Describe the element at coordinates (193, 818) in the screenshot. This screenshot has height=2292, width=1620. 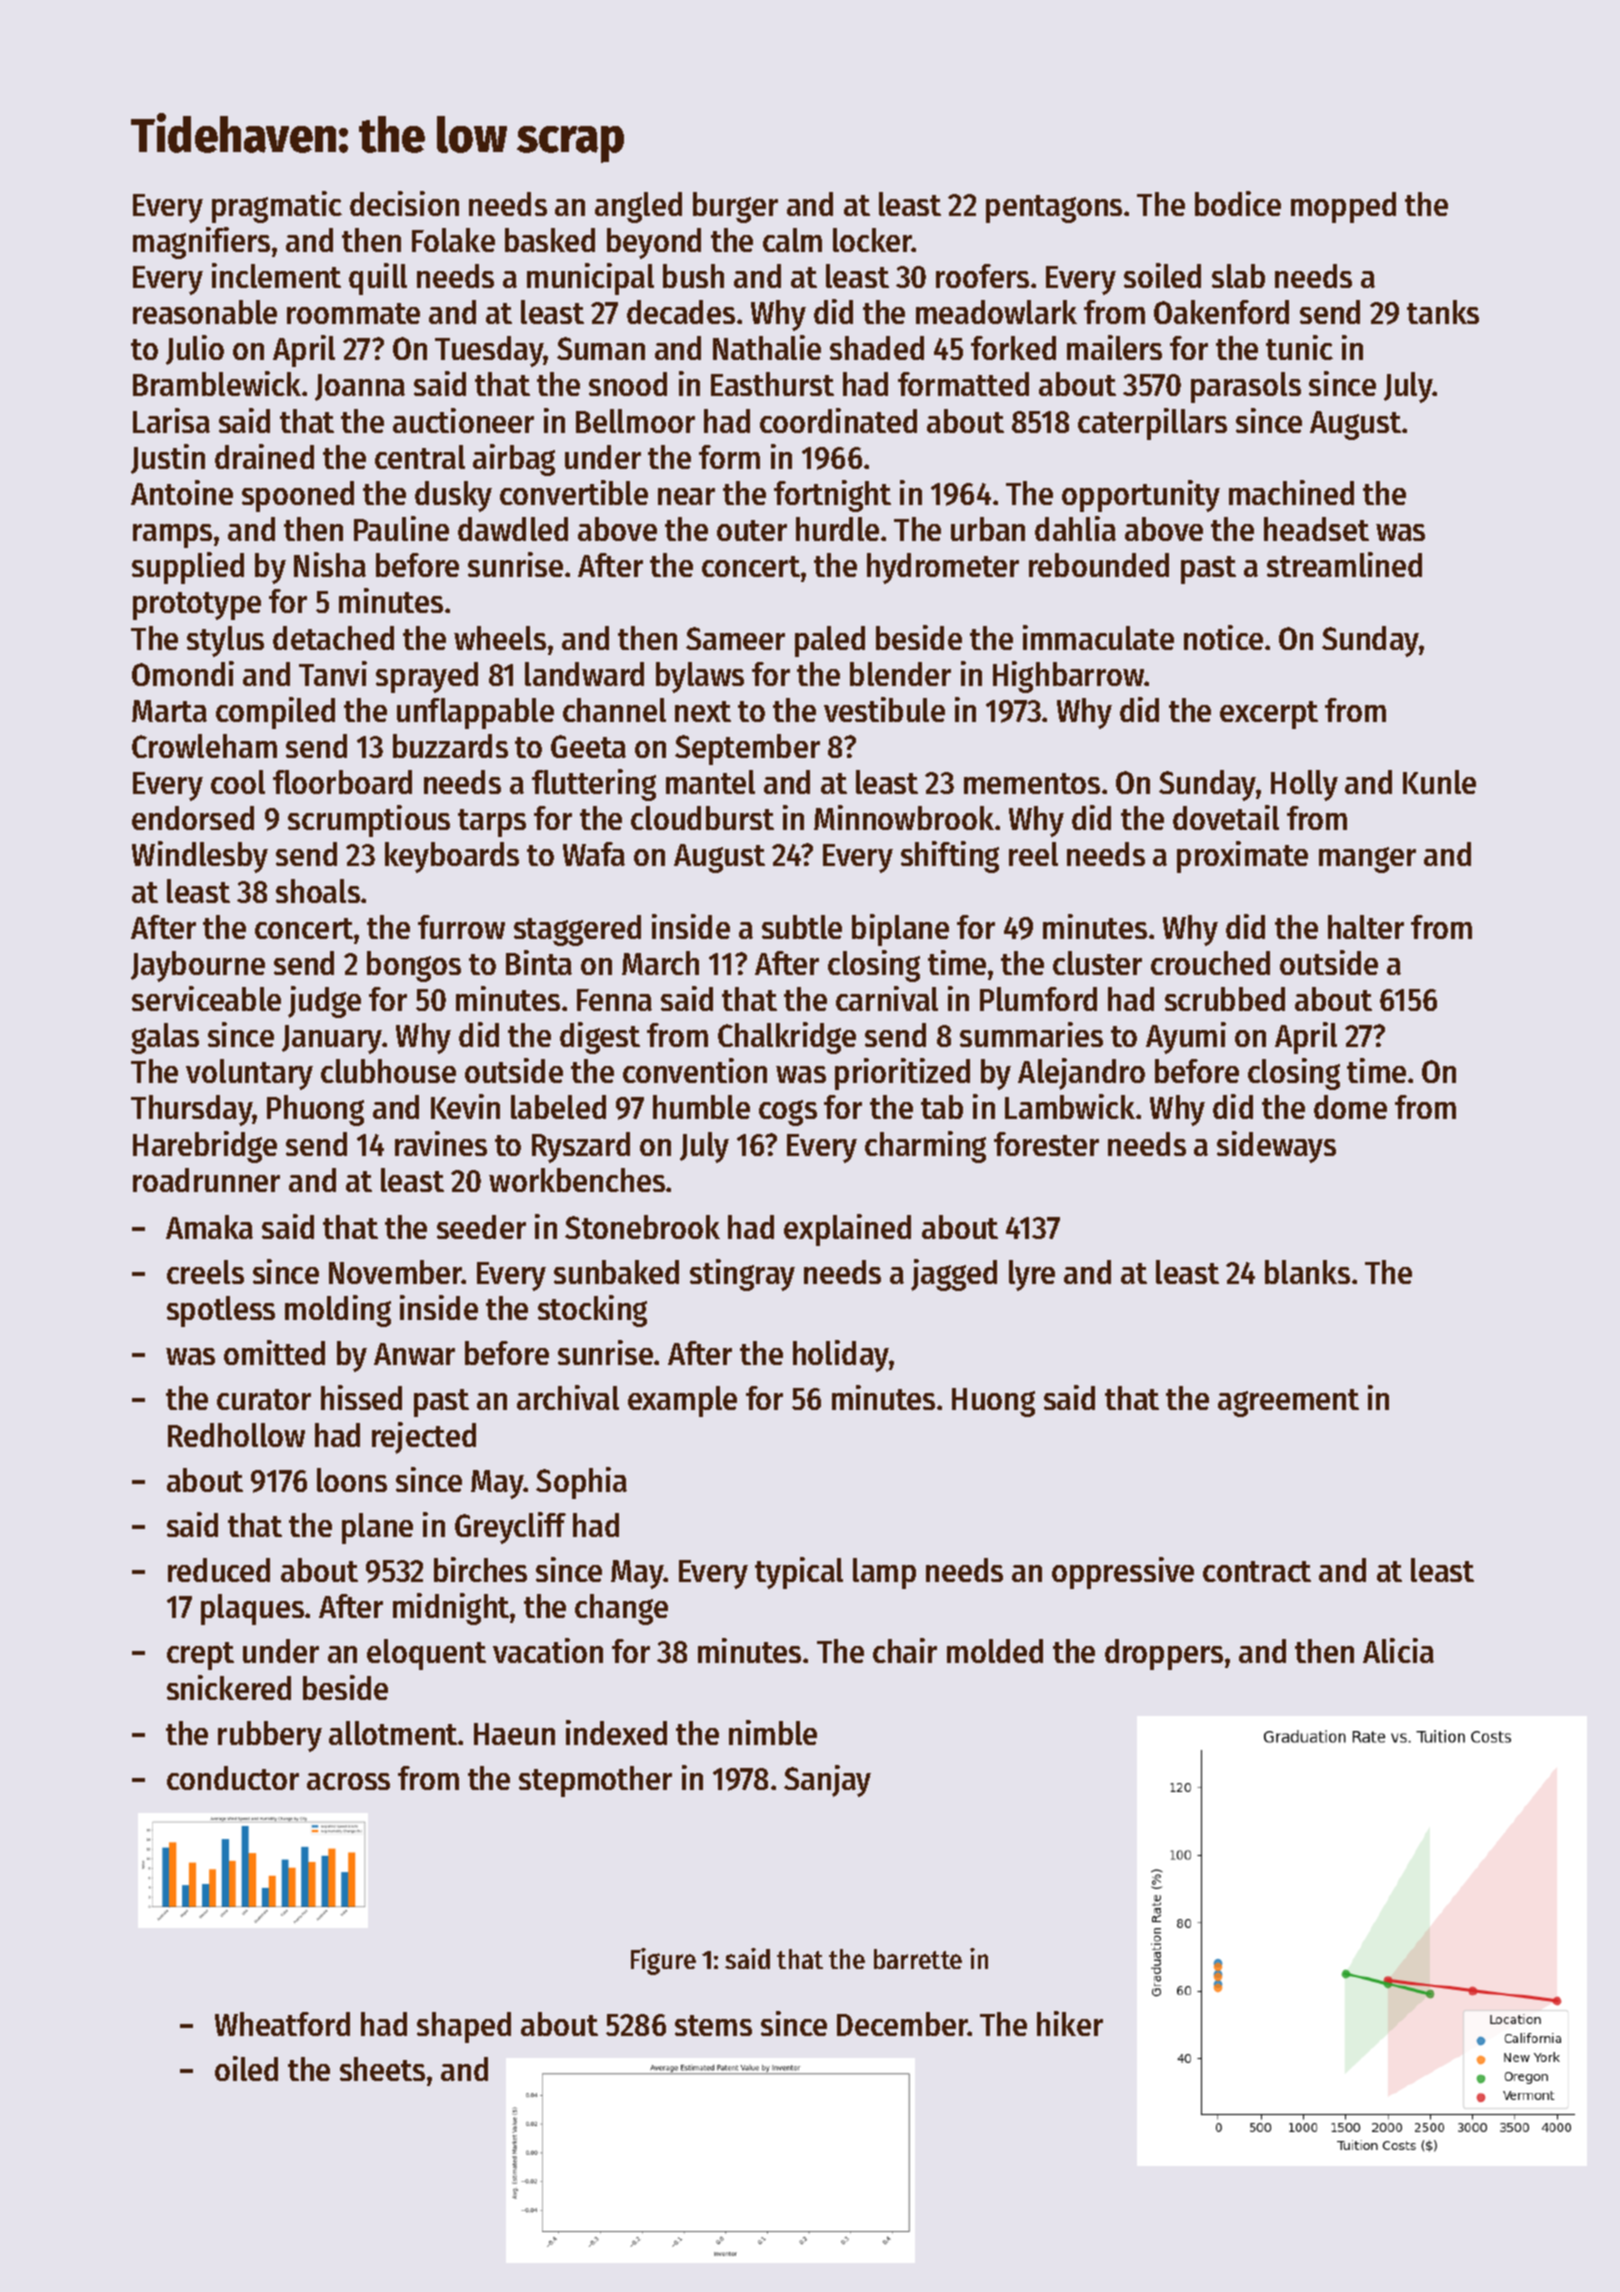
I see `endorsed` at that location.
